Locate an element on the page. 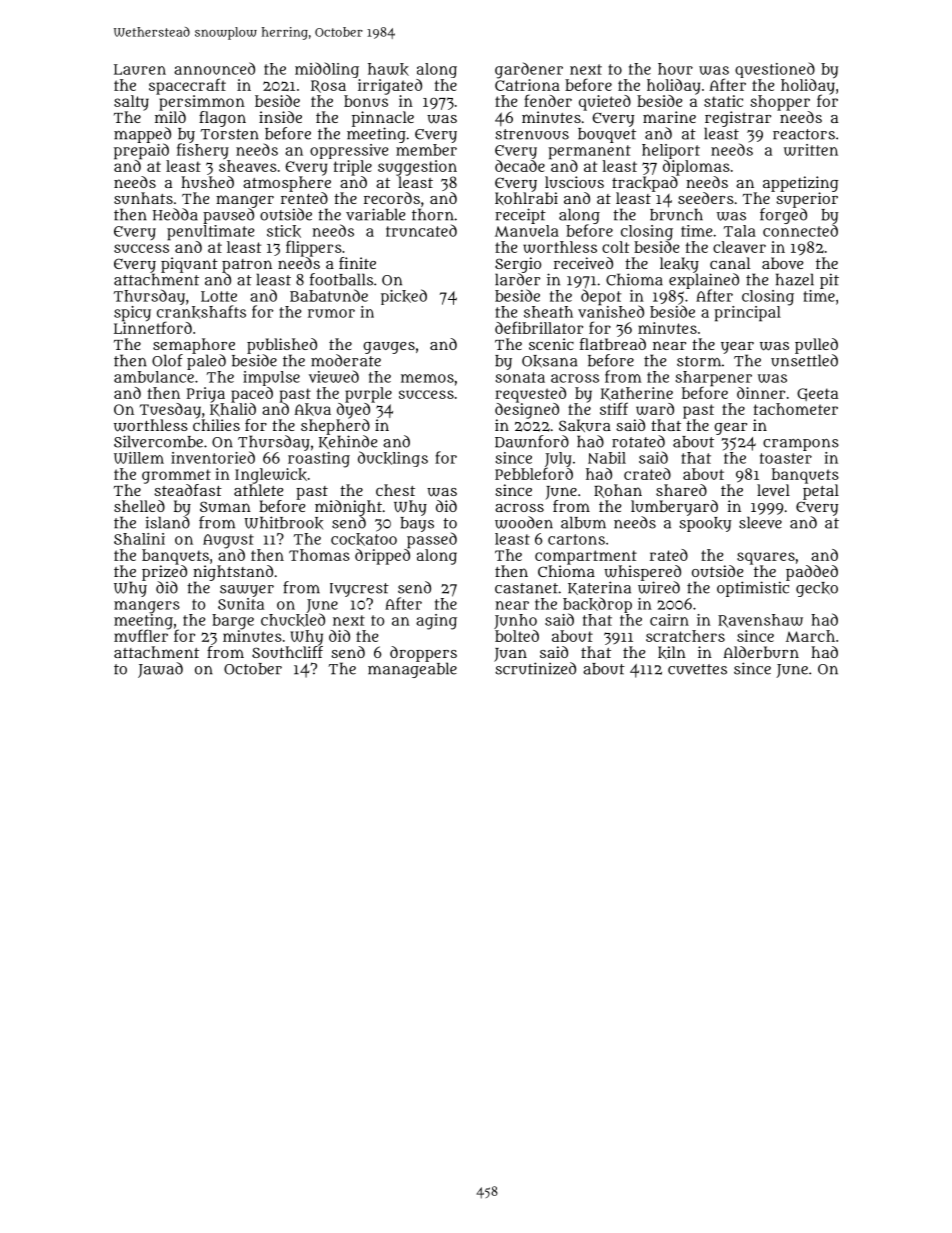  cuvettes is located at coordinates (697, 669).
